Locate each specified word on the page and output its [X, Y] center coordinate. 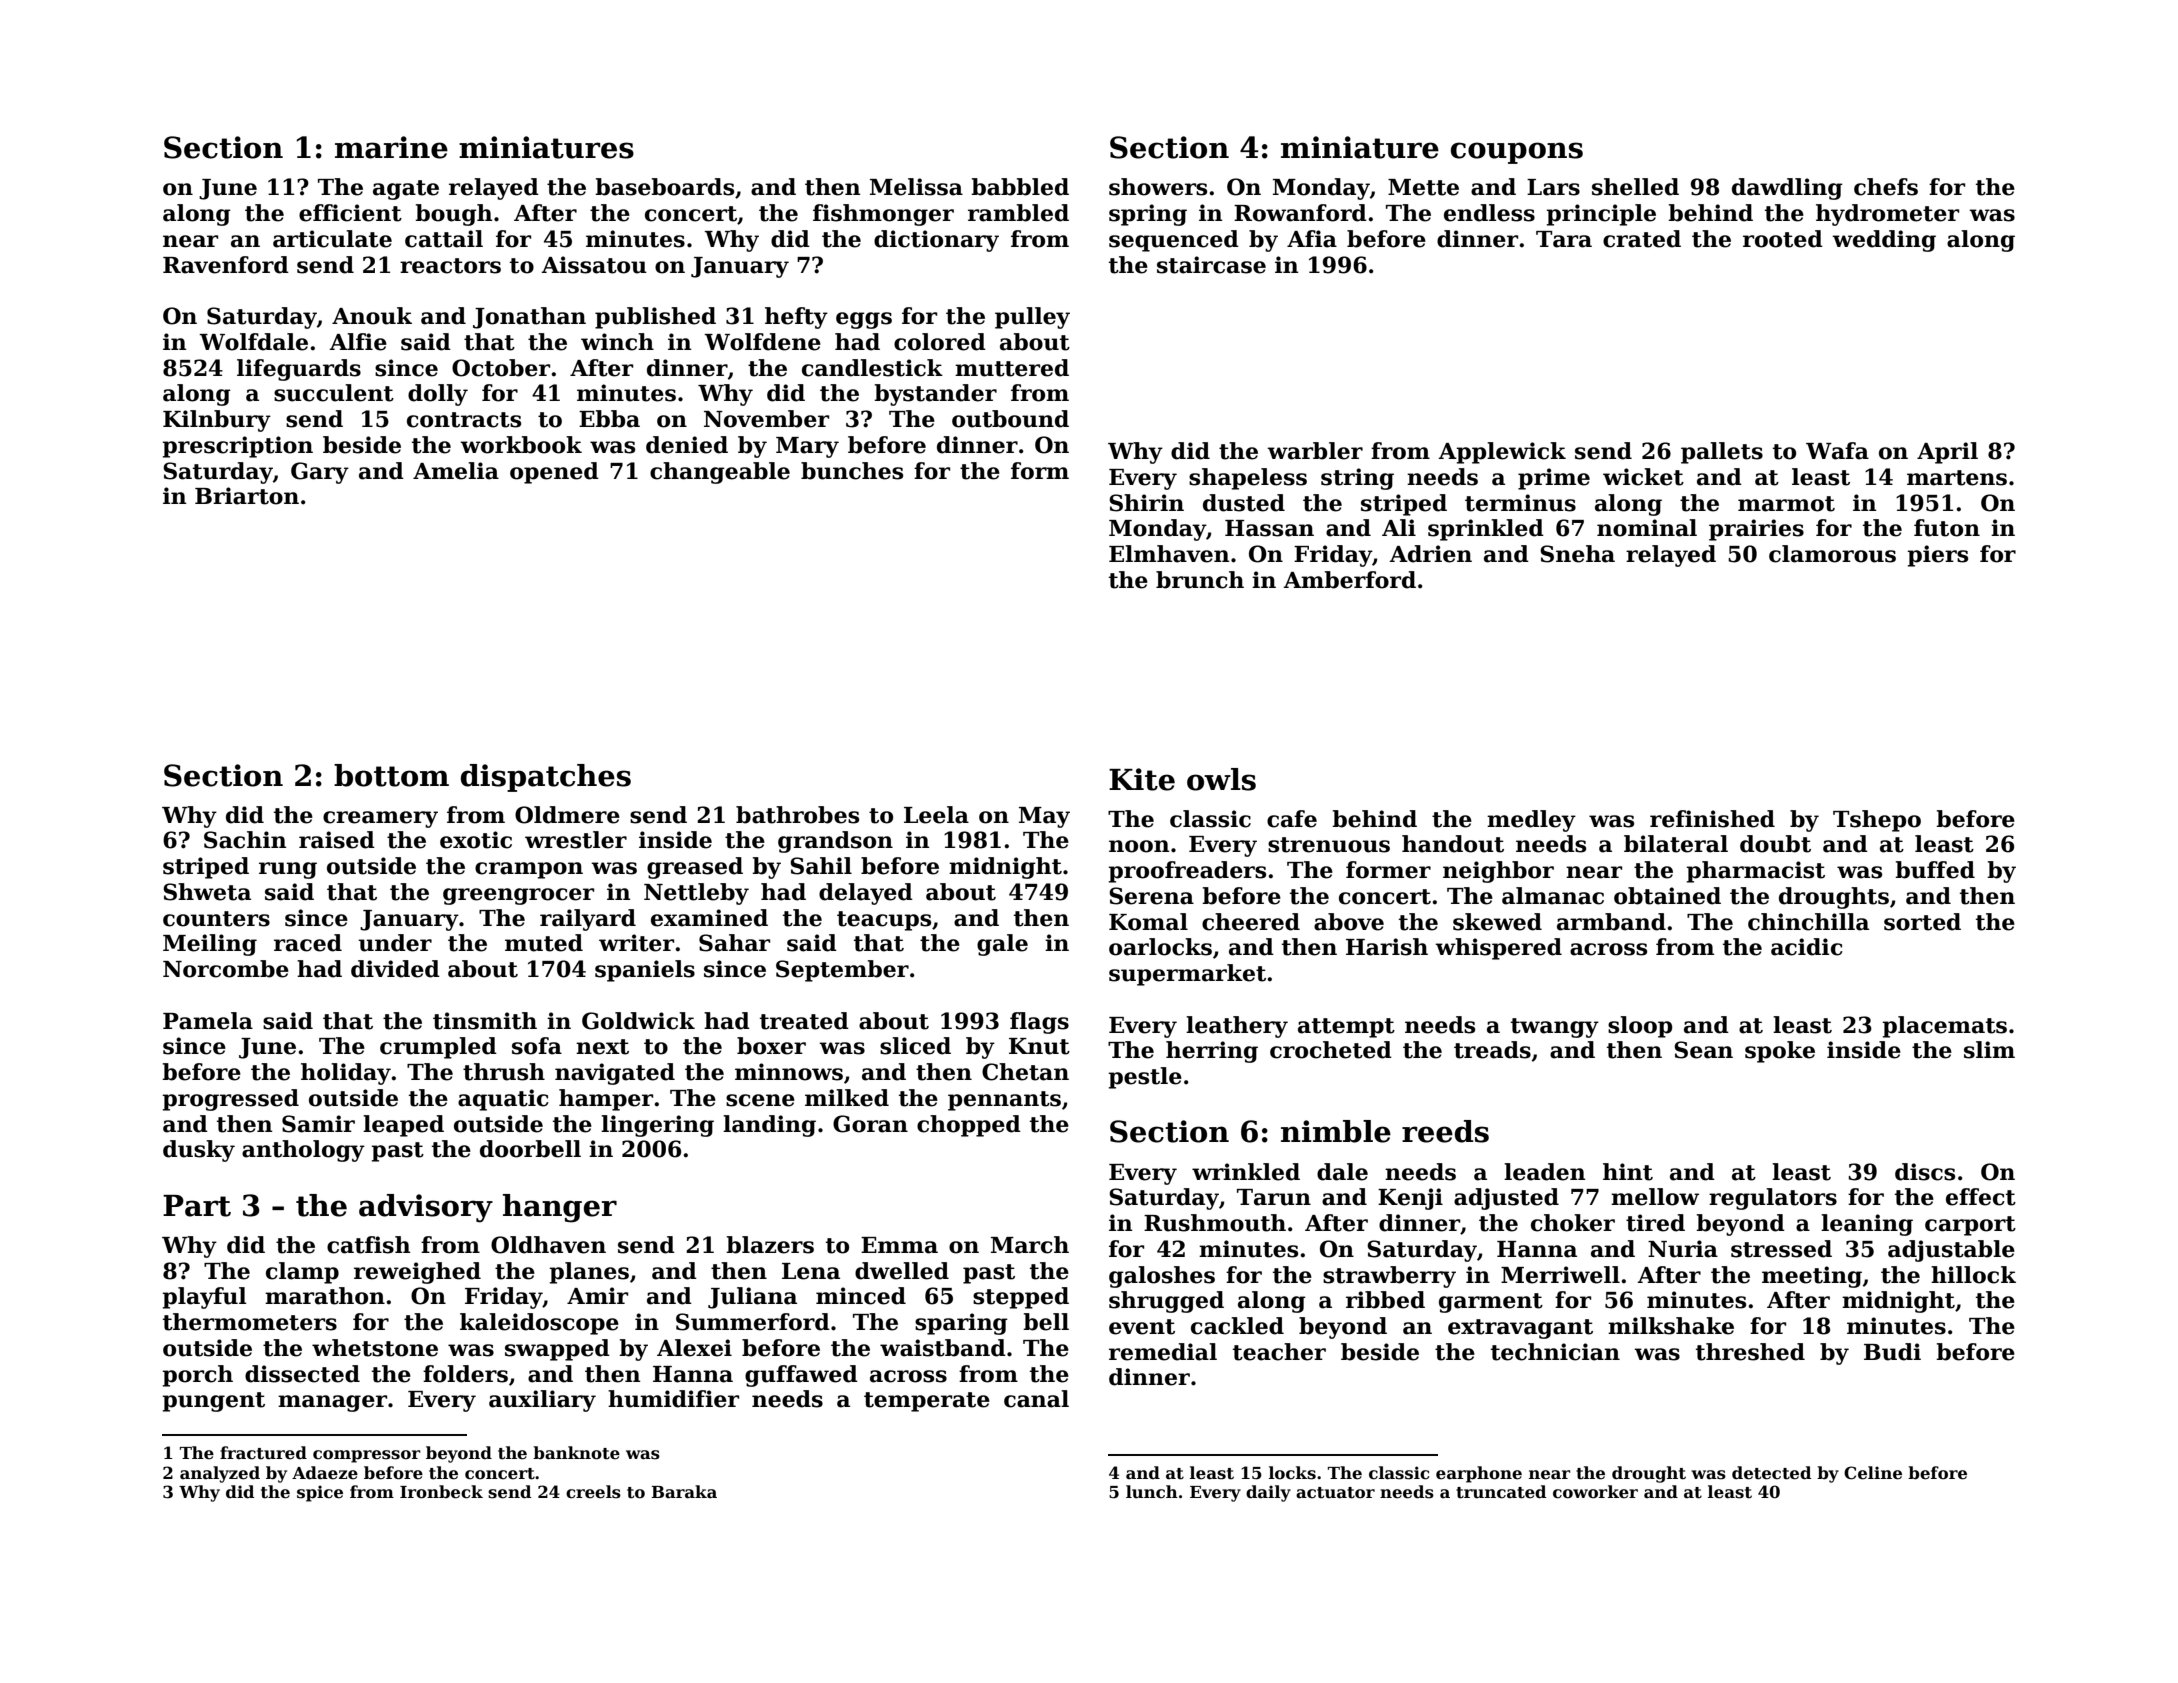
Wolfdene [762, 342]
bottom [391, 775]
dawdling [1787, 189]
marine [391, 147]
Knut [1039, 1046]
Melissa [916, 187]
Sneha [1577, 554]
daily [1268, 1493]
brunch [1200, 580]
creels [593, 1492]
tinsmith [485, 1021]
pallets [1722, 453]
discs [1925, 1172]
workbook [521, 445]
